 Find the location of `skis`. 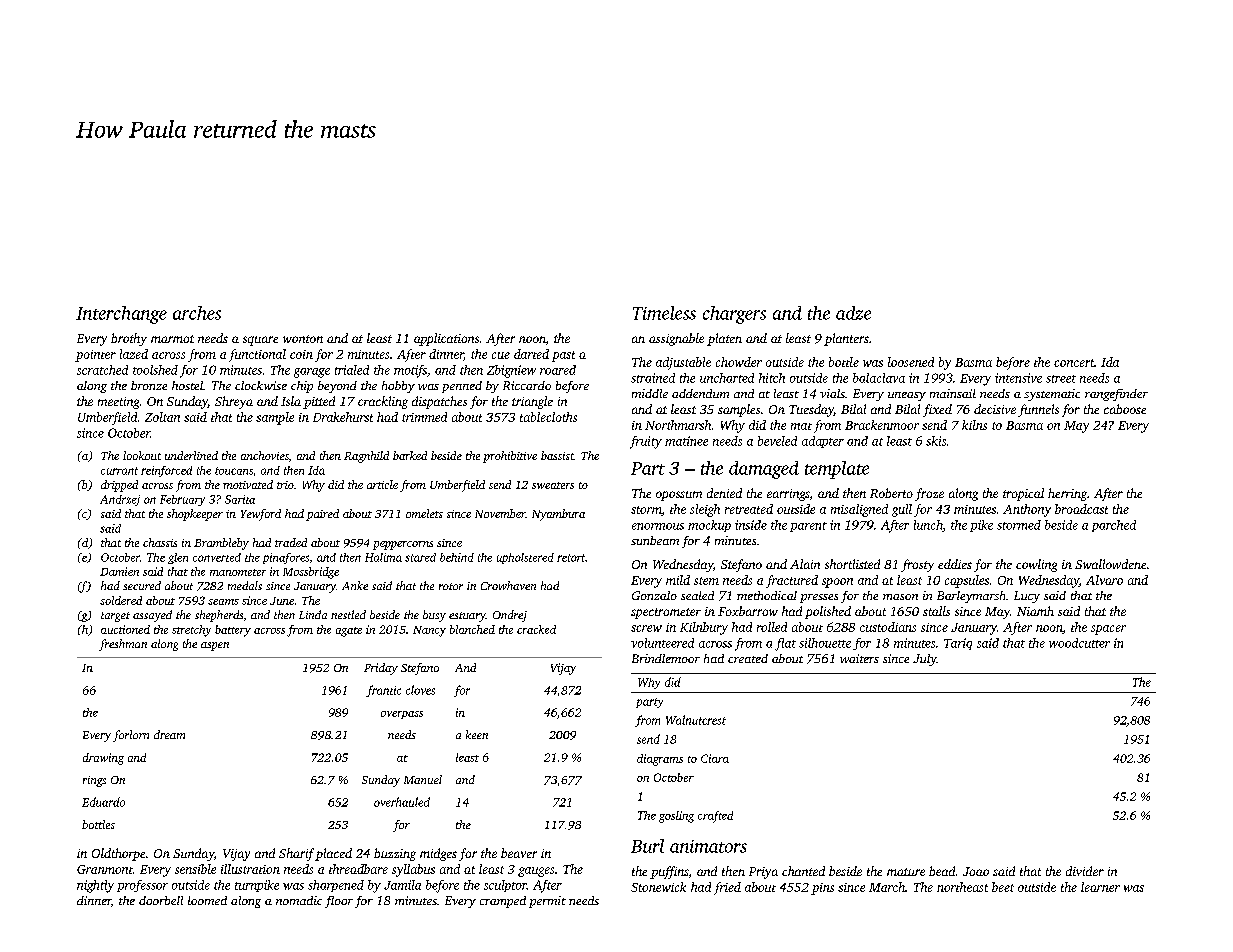

skis is located at coordinates (936, 441).
